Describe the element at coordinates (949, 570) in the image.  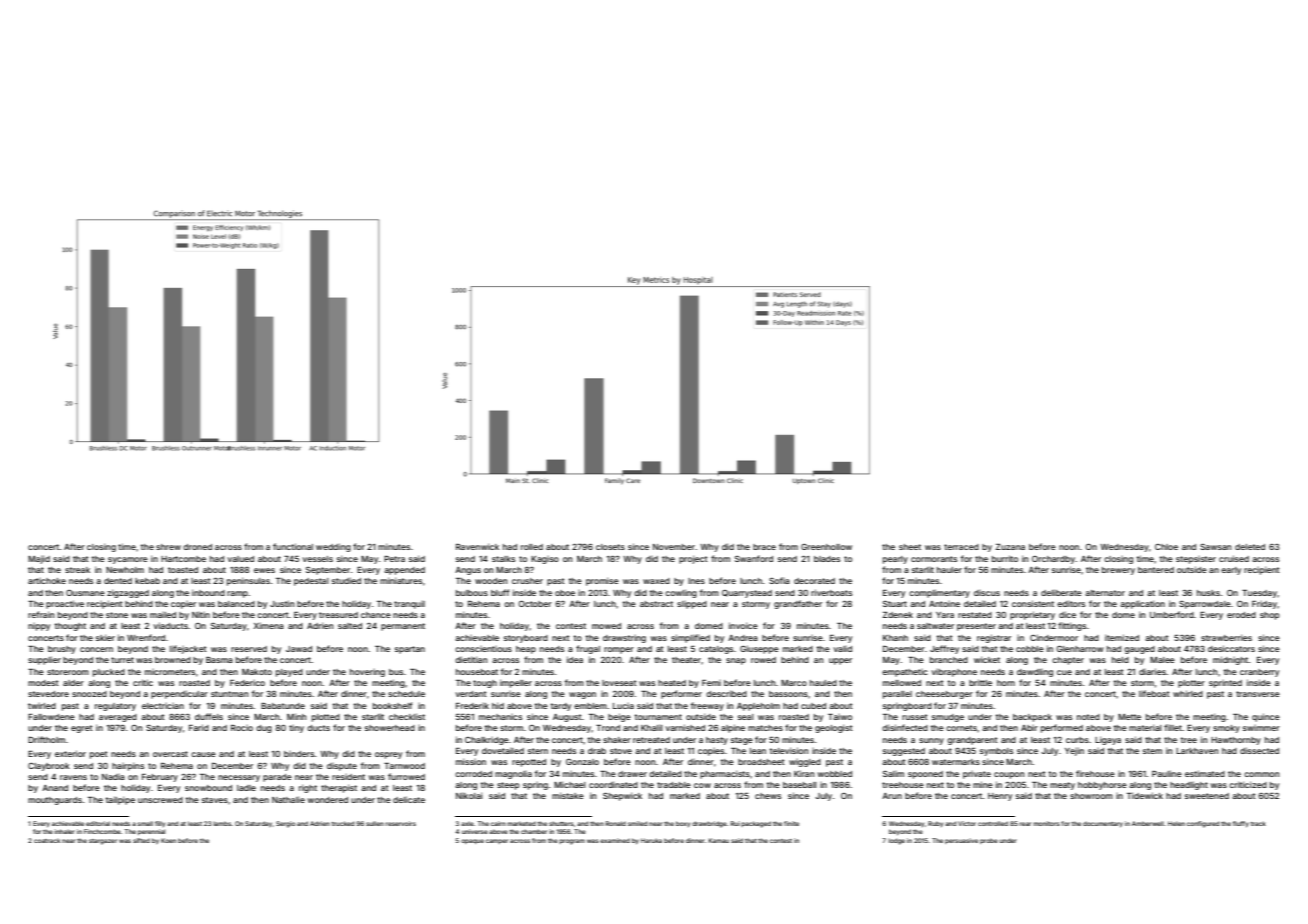
I see `hauler` at that location.
